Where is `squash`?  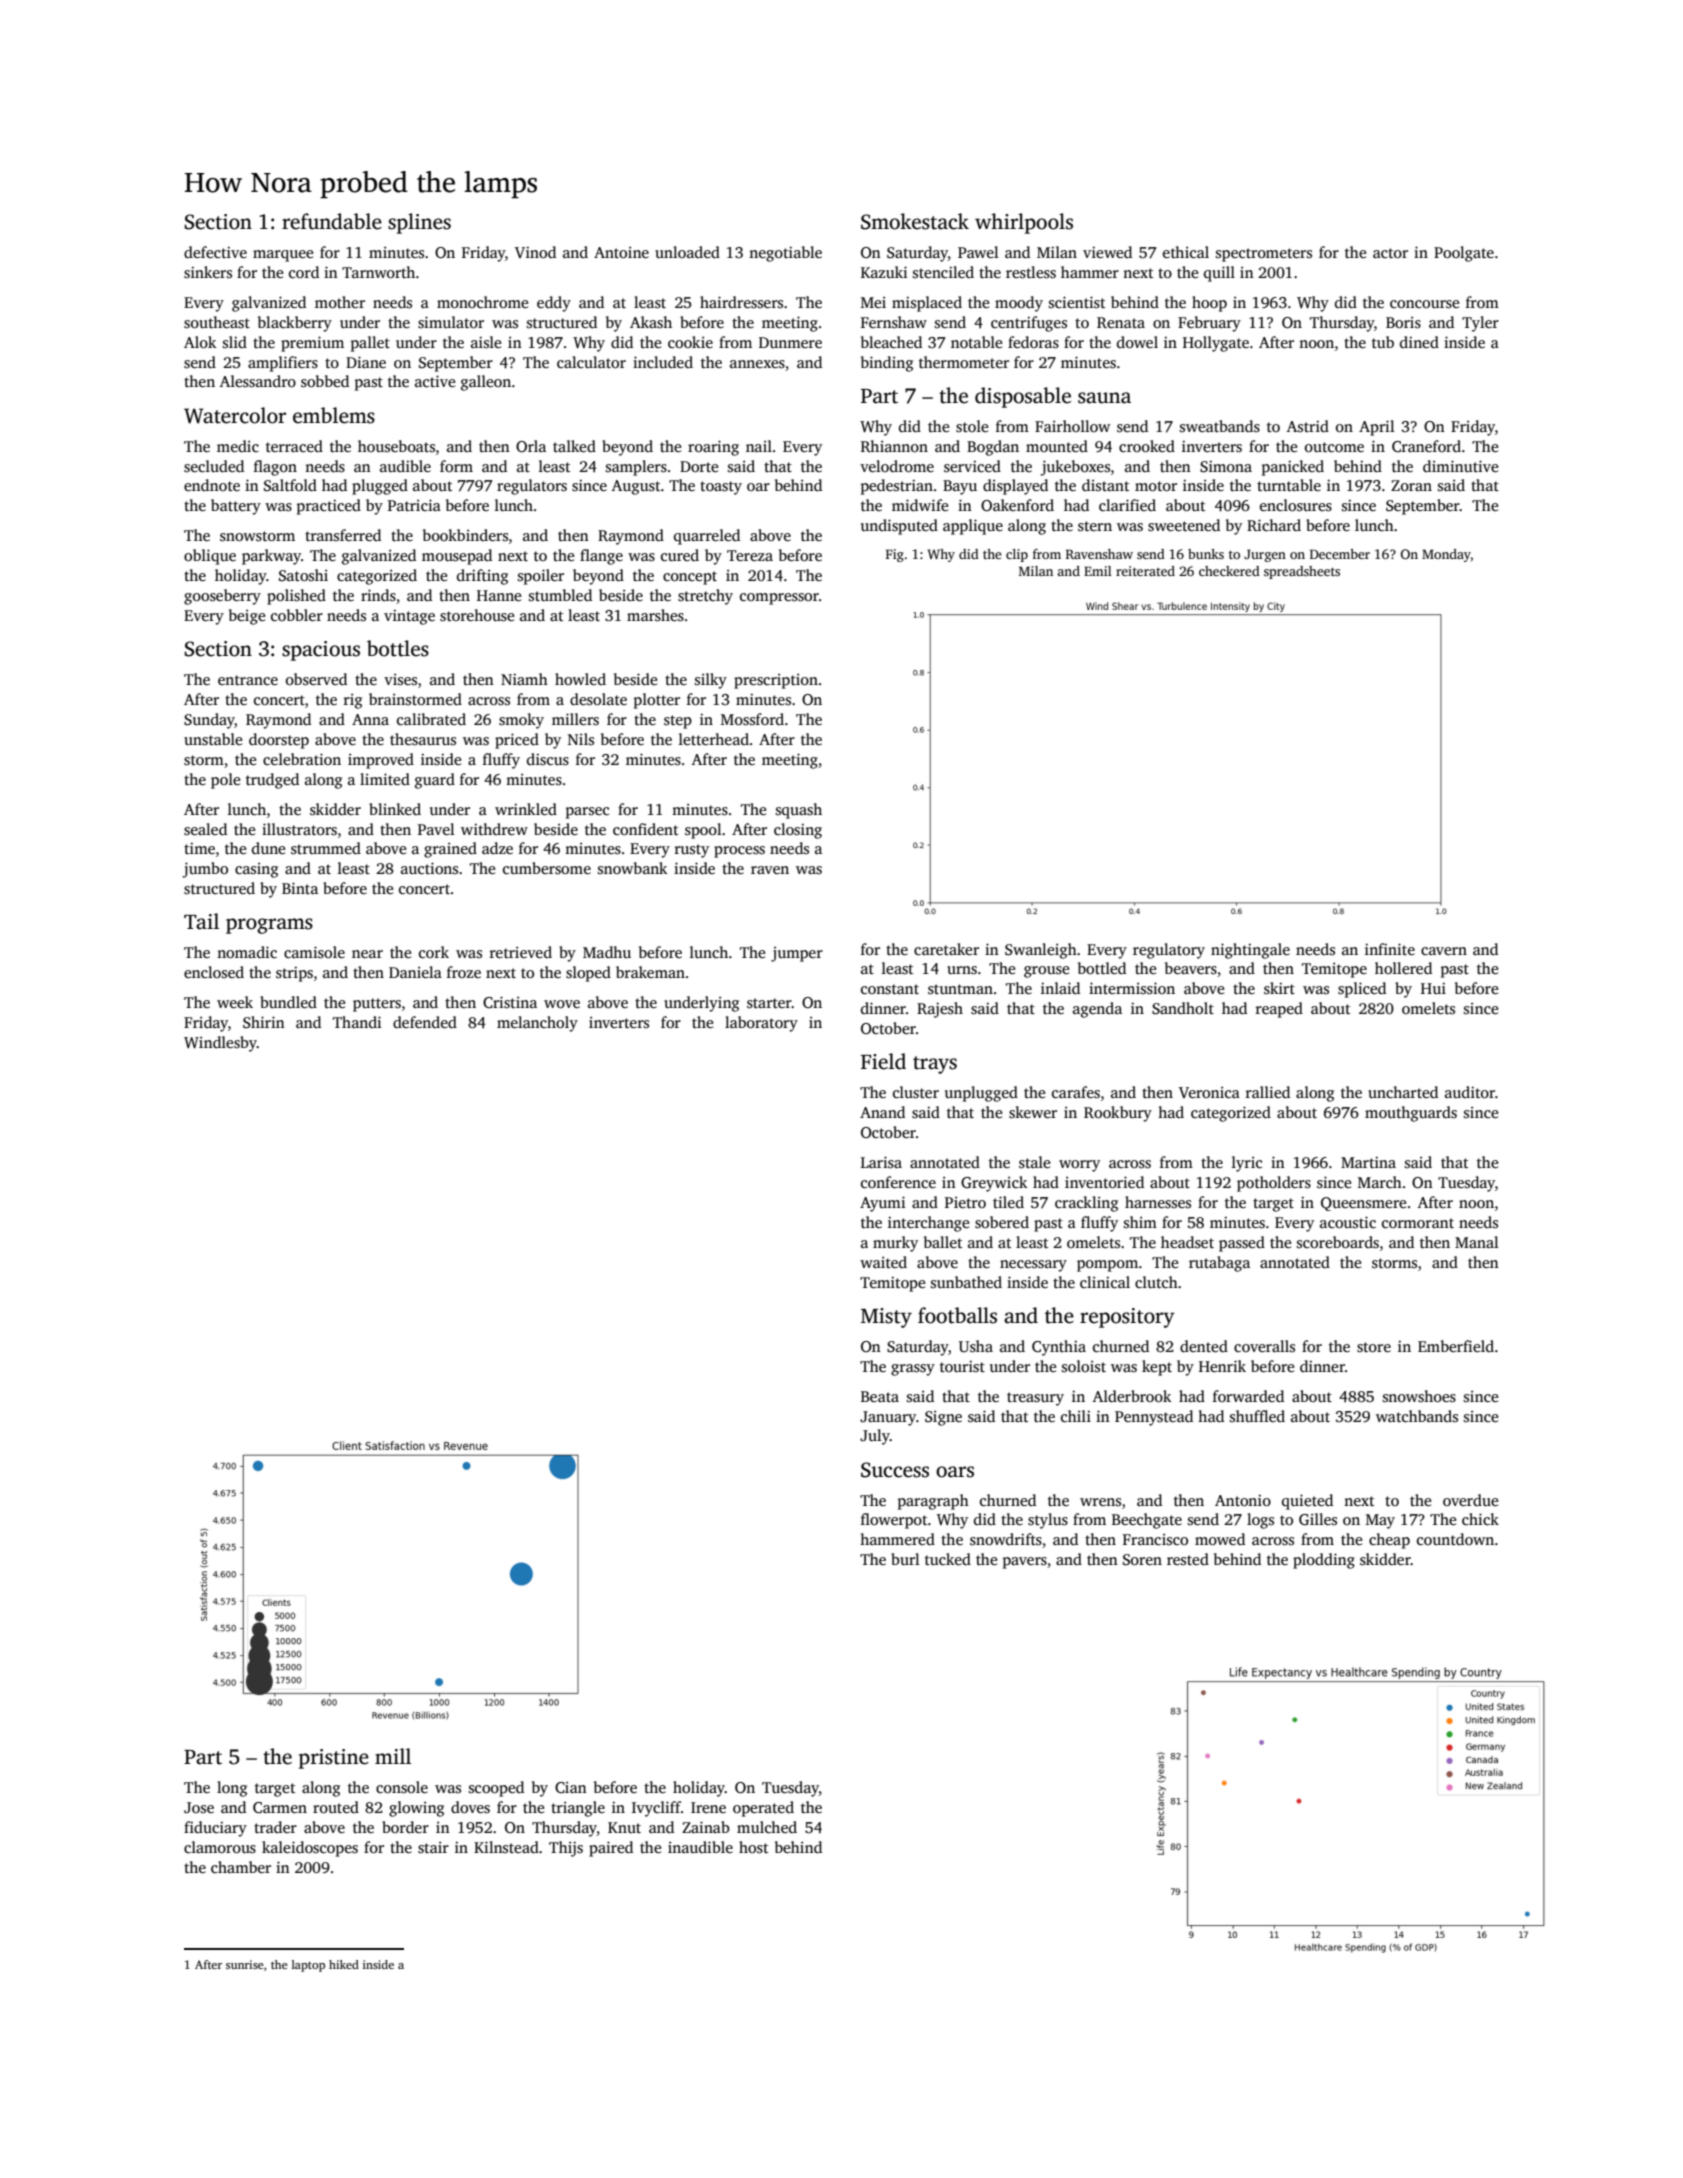
squash is located at coordinates (799, 811).
